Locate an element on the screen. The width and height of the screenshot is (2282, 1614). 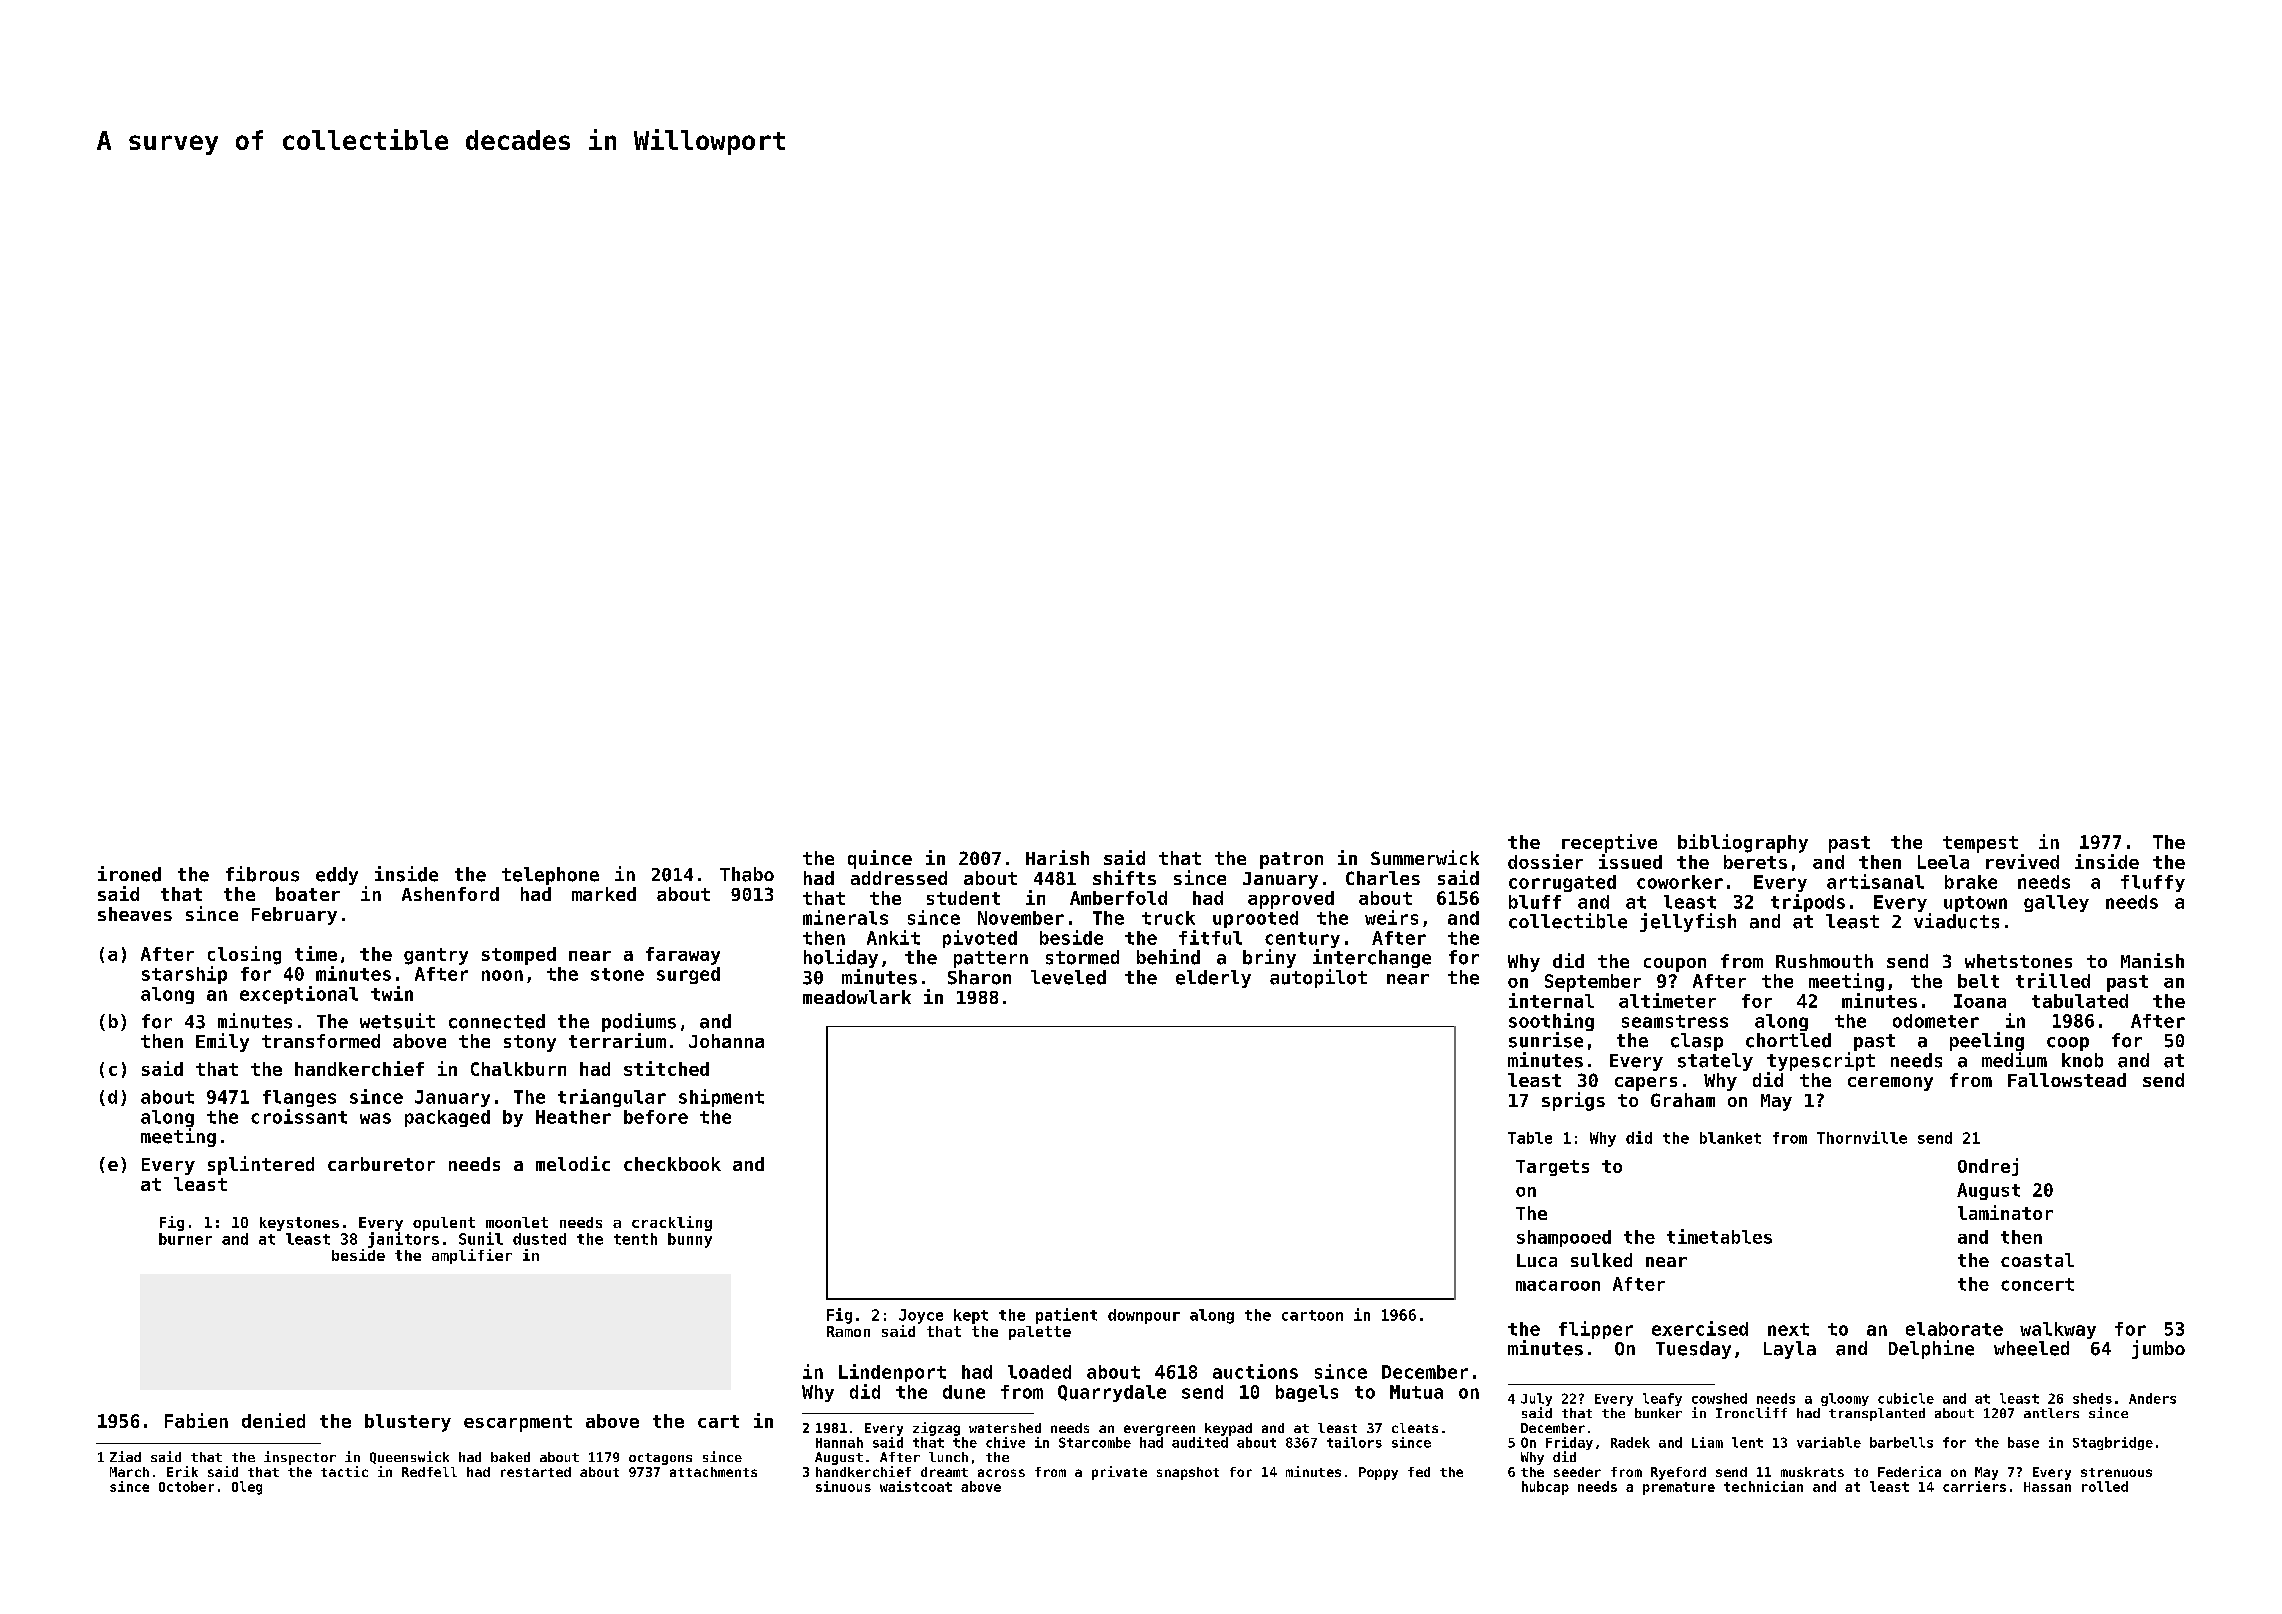
was is located at coordinates (375, 1118).
